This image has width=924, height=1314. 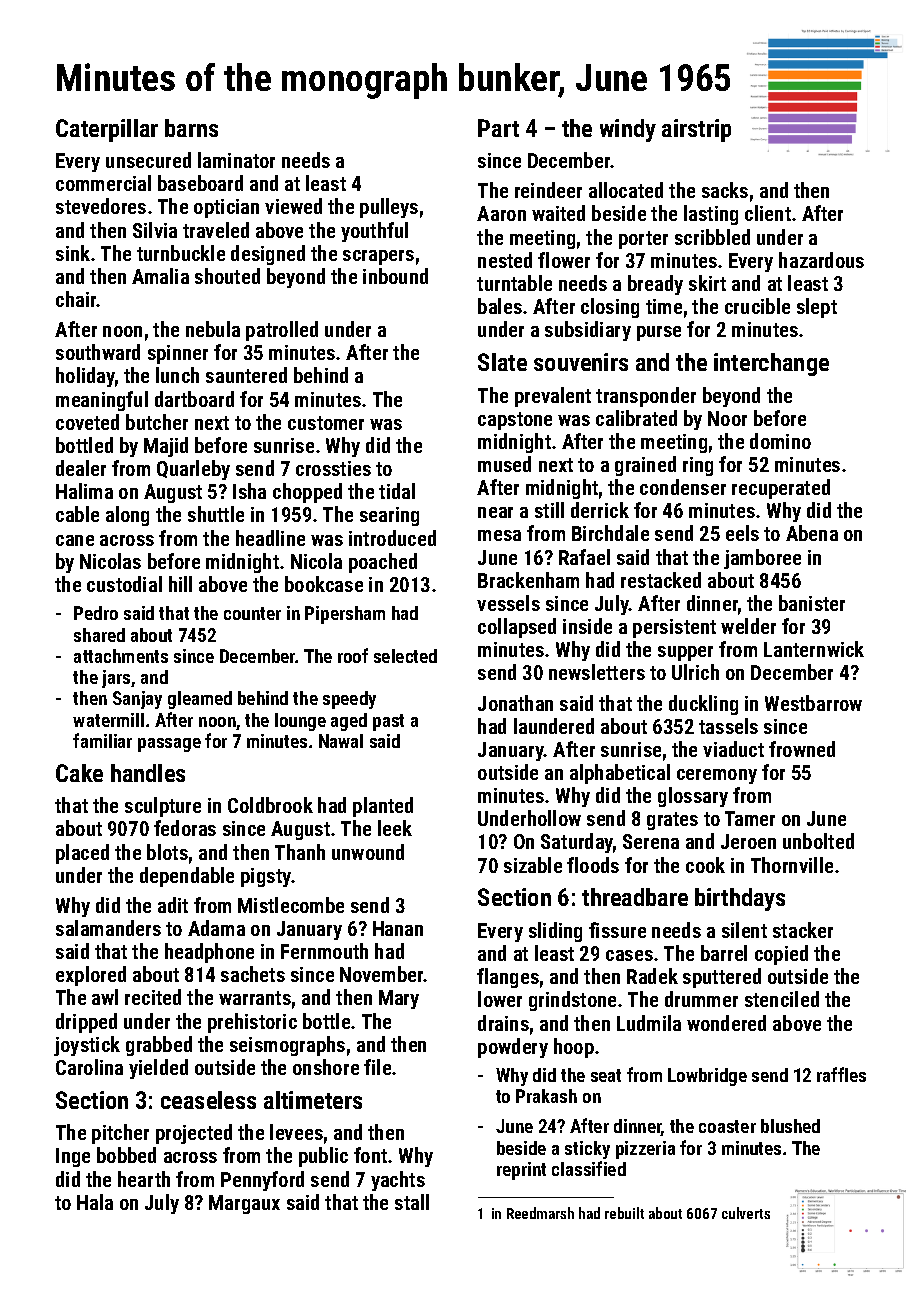 What do you see at coordinates (244, 1204) in the image?
I see `Margaux` at bounding box center [244, 1204].
